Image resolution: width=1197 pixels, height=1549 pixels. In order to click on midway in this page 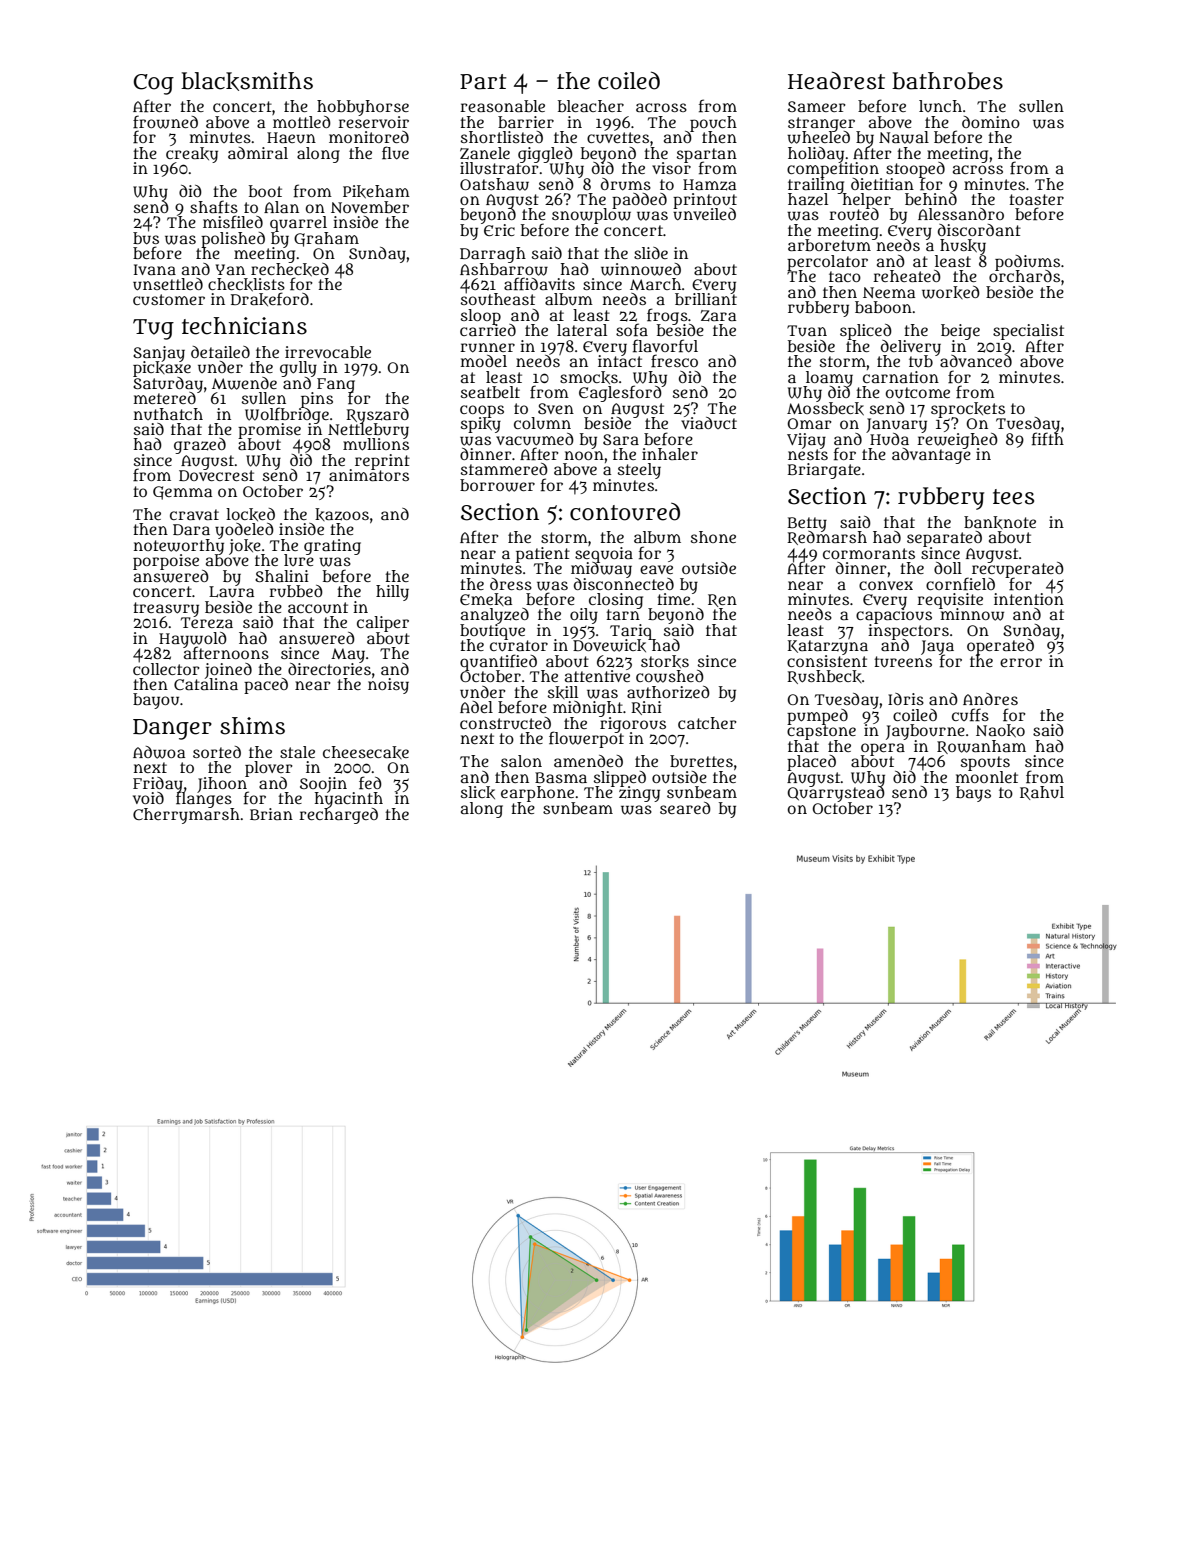, I will do `click(601, 570)`.
